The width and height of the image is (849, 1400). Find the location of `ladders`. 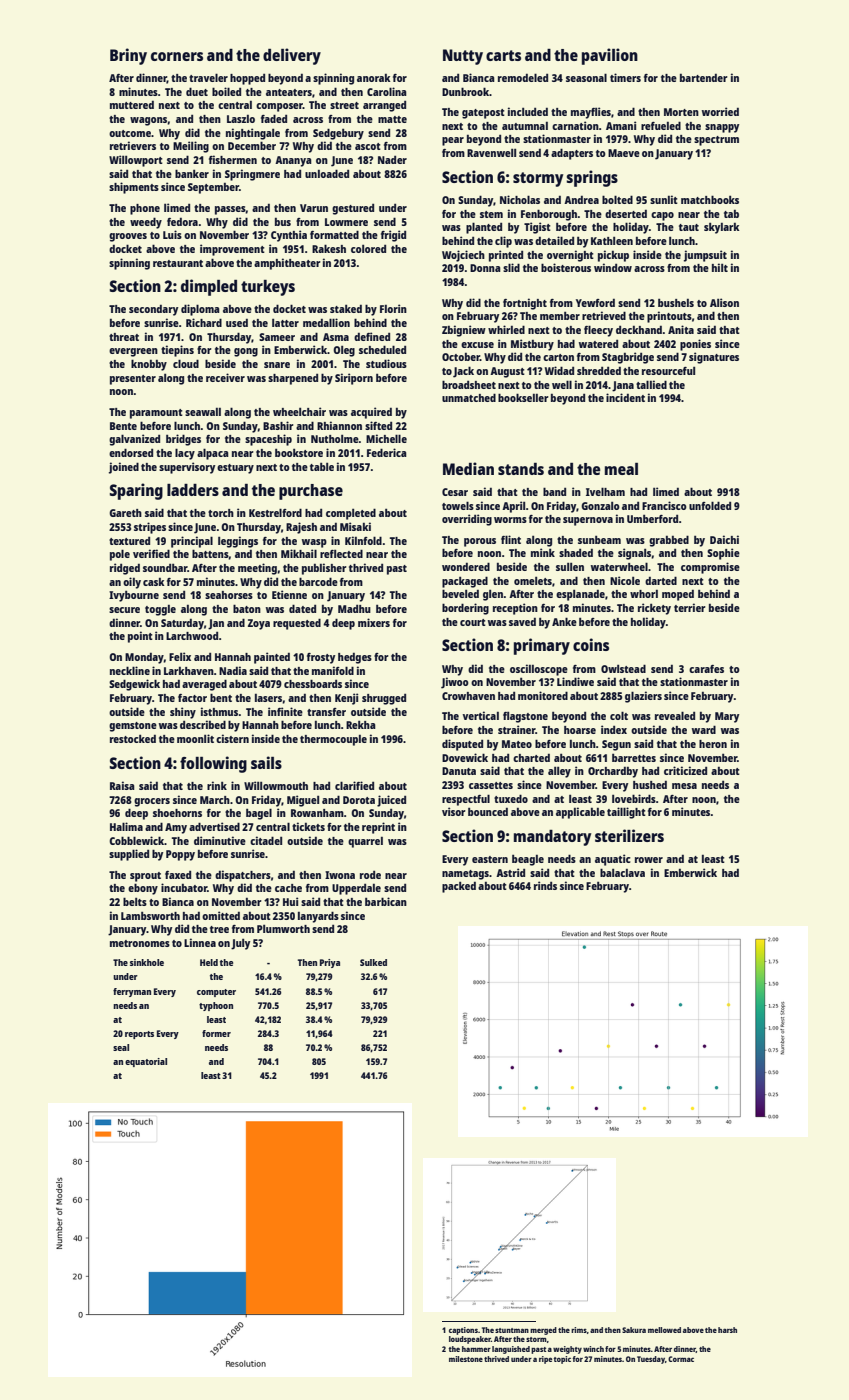

ladders is located at coordinates (193, 490).
